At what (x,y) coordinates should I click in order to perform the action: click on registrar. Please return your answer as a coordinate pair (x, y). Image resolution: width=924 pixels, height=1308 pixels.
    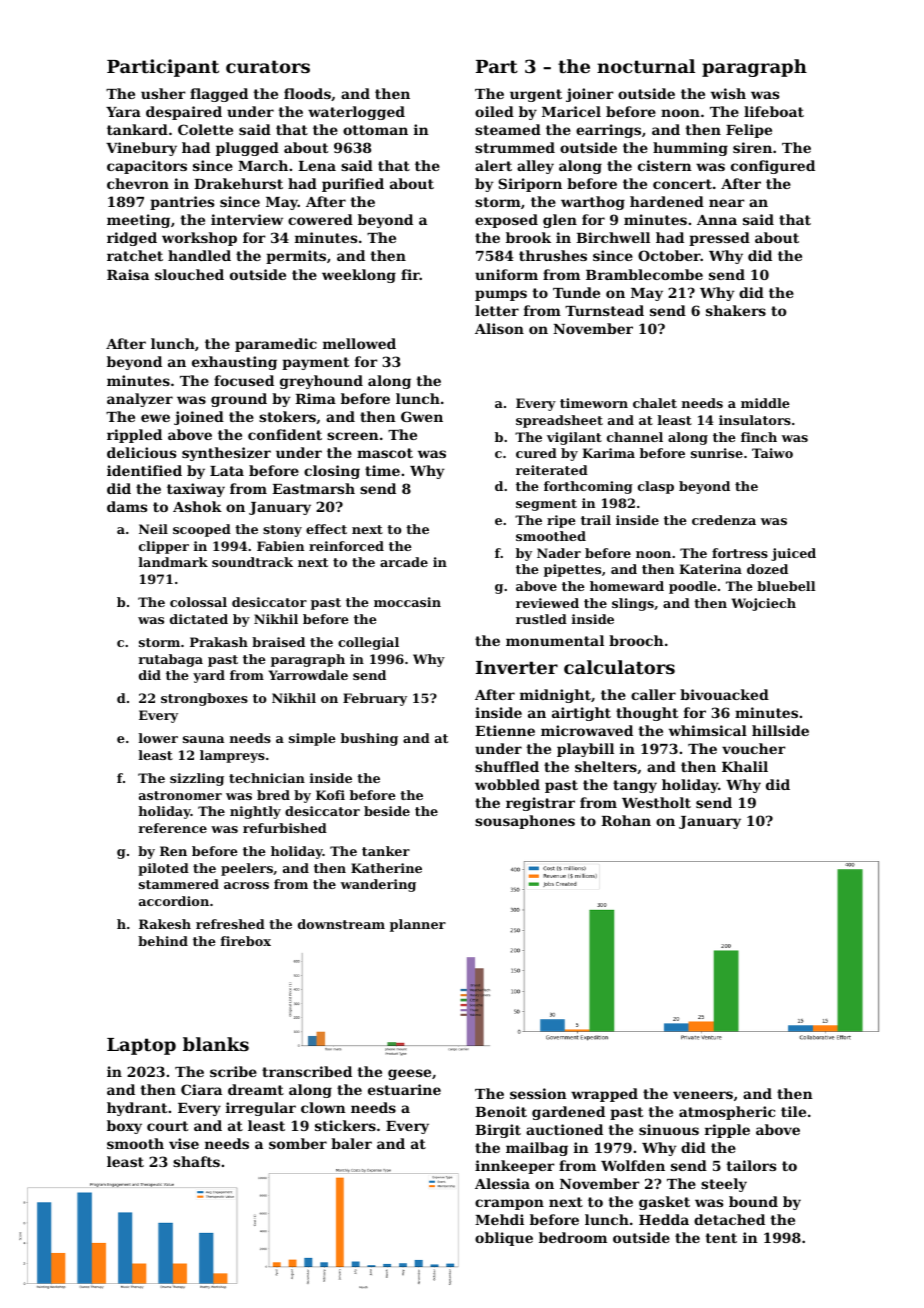
    Looking at the image, I should click on (540, 804).
